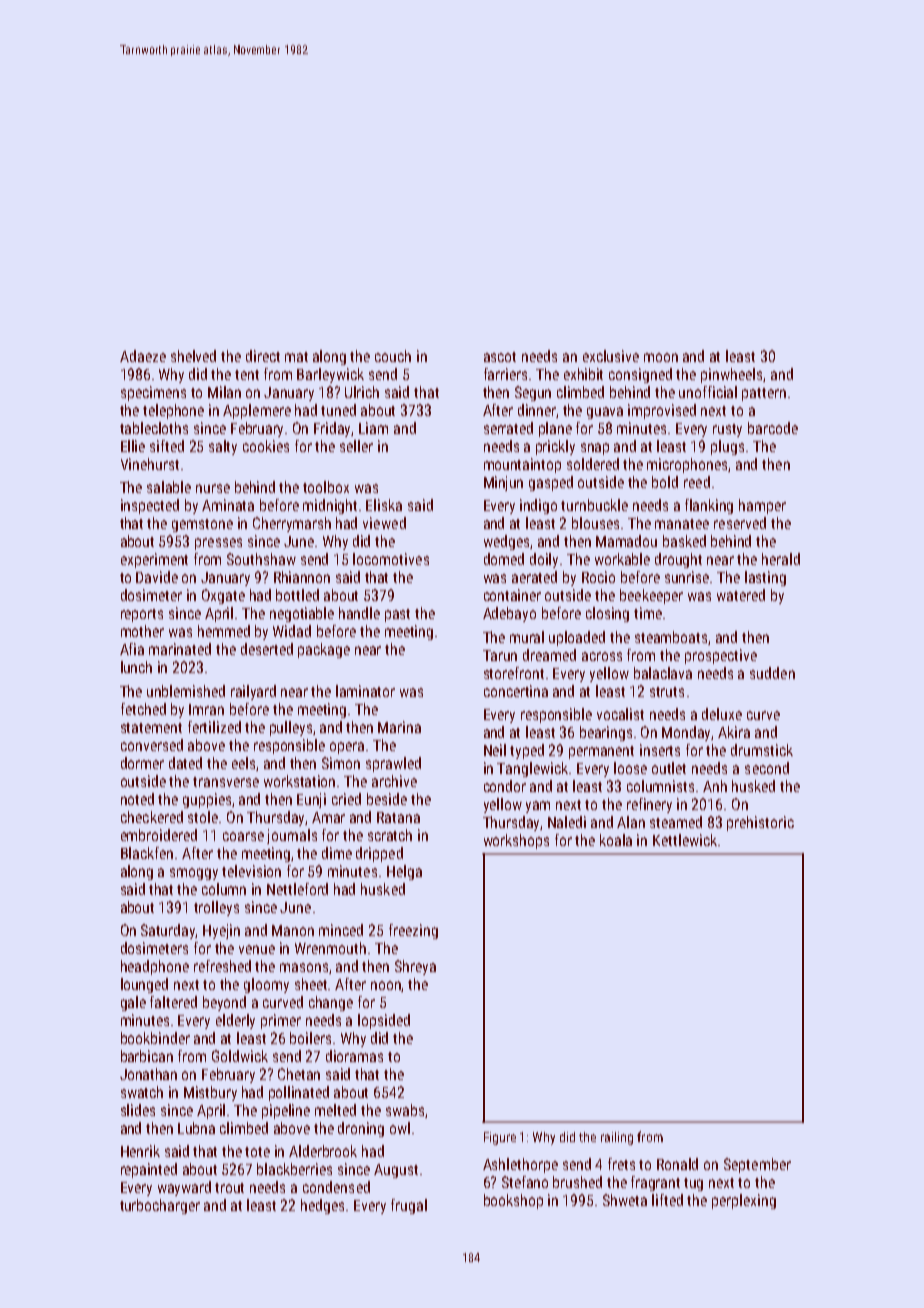 The image size is (924, 1308). What do you see at coordinates (292, 631) in the screenshot?
I see `Widad` at bounding box center [292, 631].
